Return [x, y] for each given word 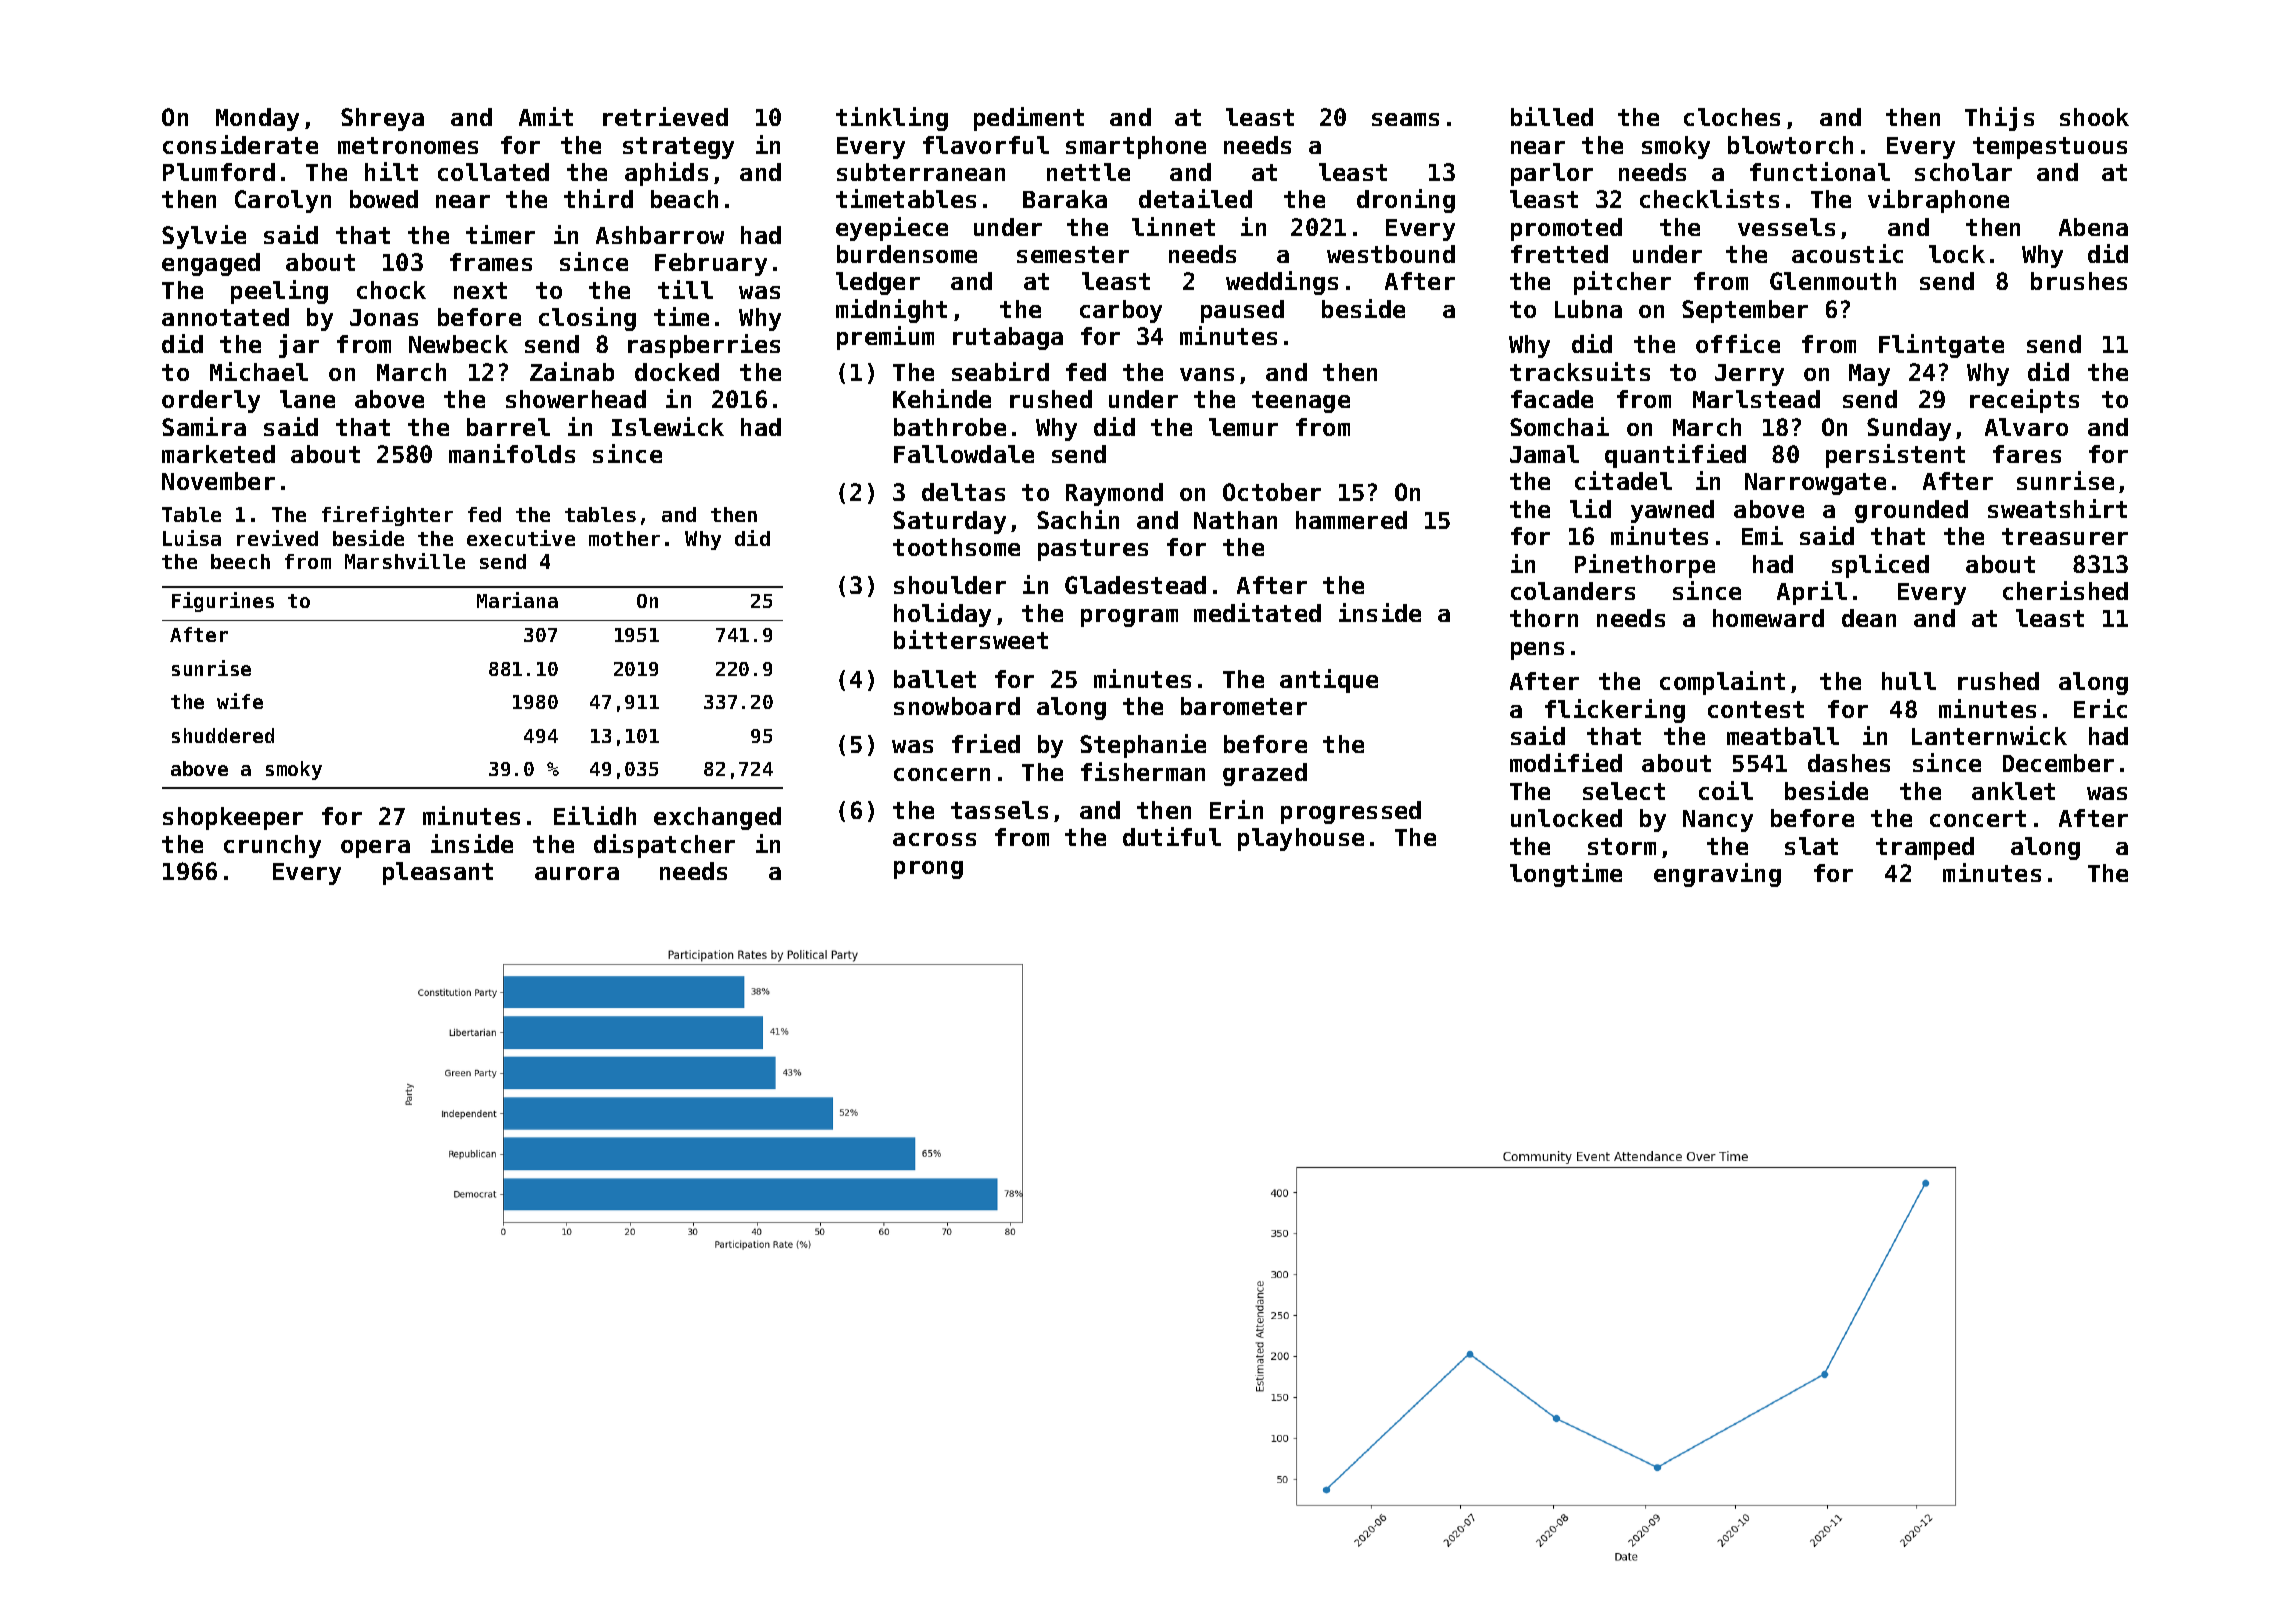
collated [493, 172]
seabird [1000, 371]
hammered [1351, 520]
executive [521, 538]
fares [2027, 454]
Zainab [572, 371]
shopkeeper [233, 818]
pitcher [1622, 283]
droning [1406, 201]
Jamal [1544, 454]
